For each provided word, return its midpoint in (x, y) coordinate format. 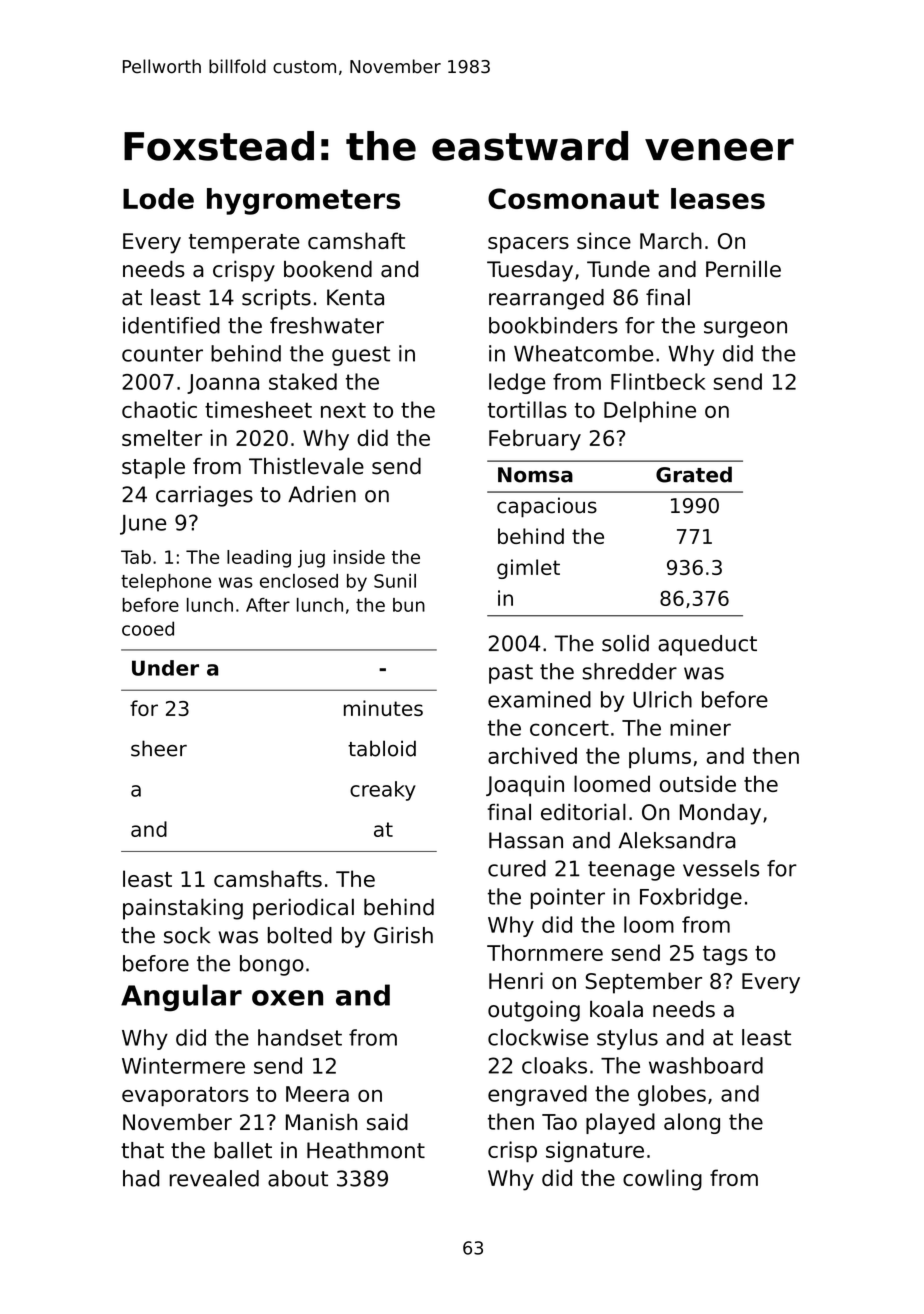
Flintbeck (658, 381)
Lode (158, 198)
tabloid (382, 748)
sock (187, 935)
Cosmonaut (573, 198)
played (620, 1123)
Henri (516, 980)
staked (303, 381)
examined (539, 699)
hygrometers (303, 201)
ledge (517, 383)
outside (698, 783)
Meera (317, 1094)
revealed (214, 1178)
